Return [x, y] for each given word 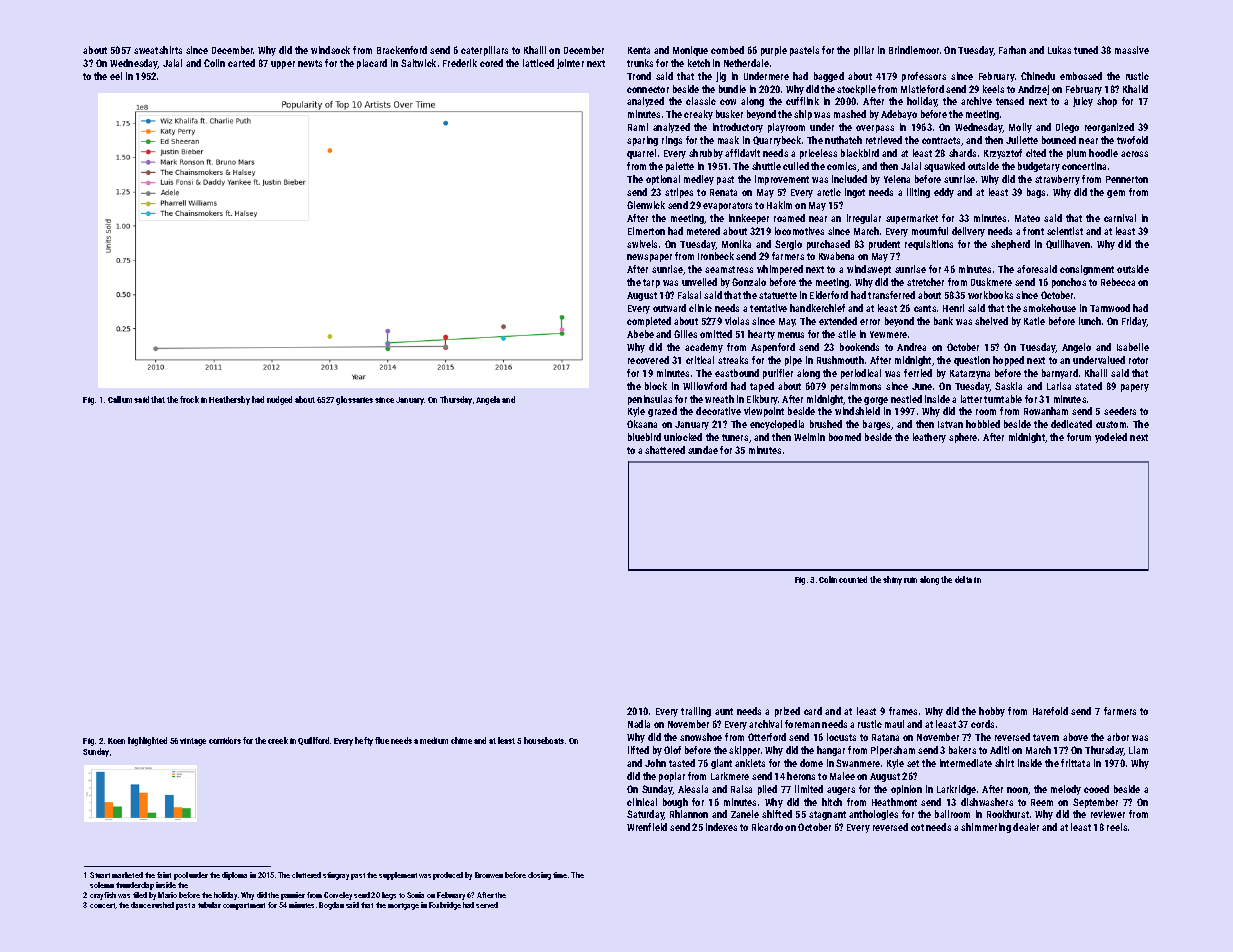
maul [894, 724]
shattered [665, 450]
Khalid [1135, 89]
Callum [120, 399]
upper [283, 65]
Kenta [639, 50]
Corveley [338, 896]
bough [675, 803]
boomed [845, 437]
